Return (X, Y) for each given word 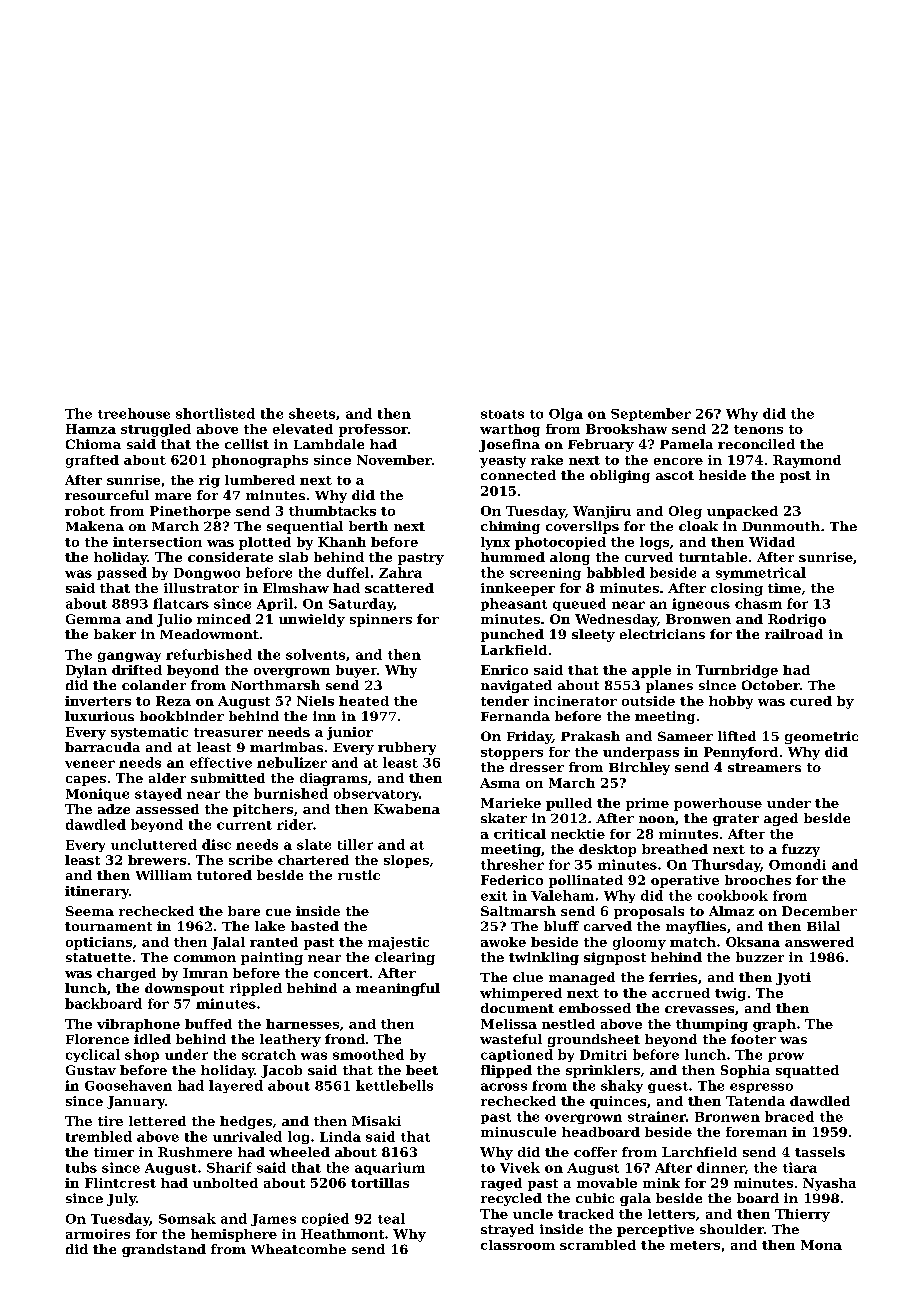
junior (350, 733)
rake (547, 460)
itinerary (97, 892)
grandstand (164, 1250)
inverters (98, 701)
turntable (713, 557)
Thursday (726, 865)
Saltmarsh (518, 911)
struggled (156, 430)
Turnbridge (737, 671)
